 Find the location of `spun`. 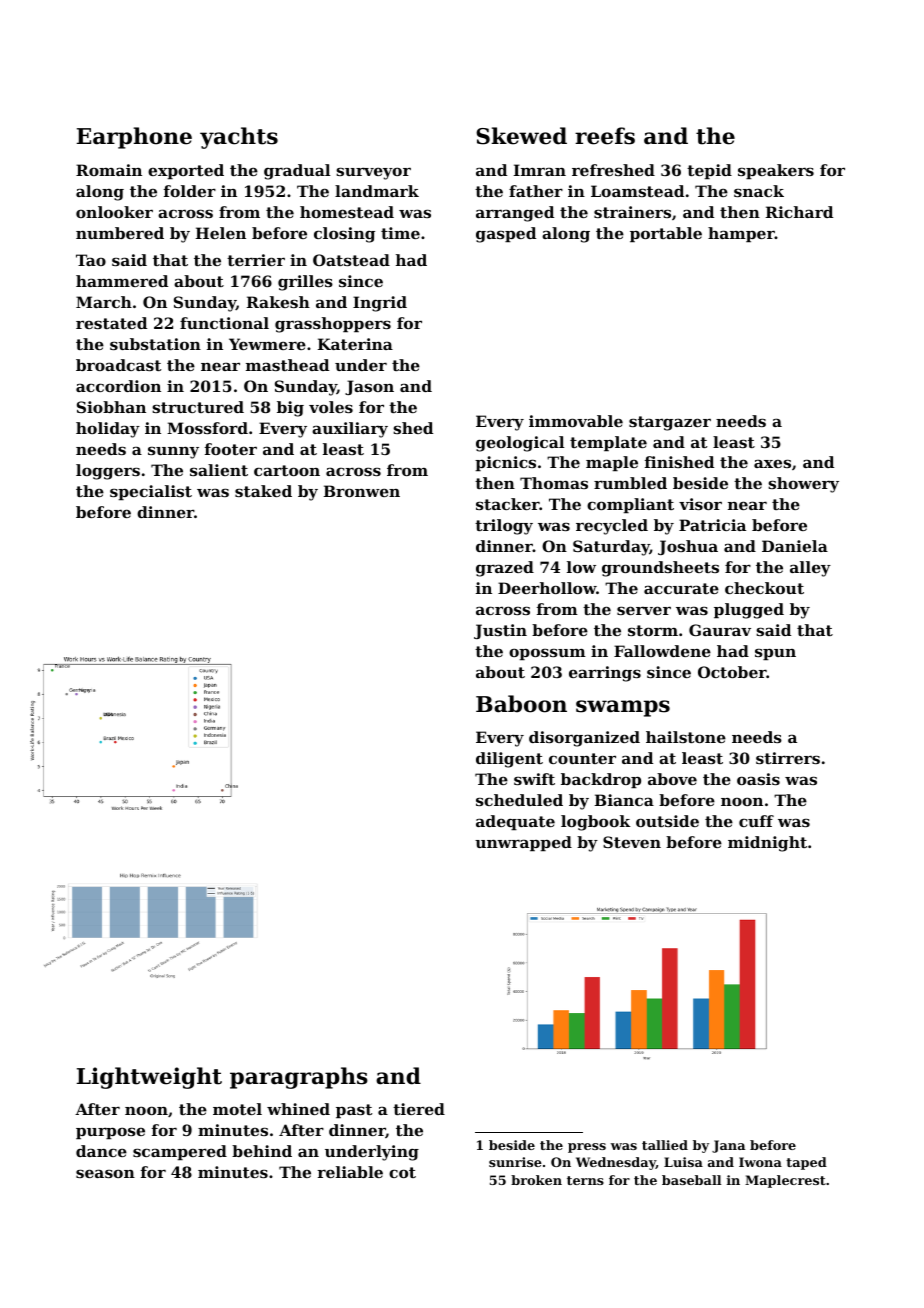

spun is located at coordinates (775, 654).
